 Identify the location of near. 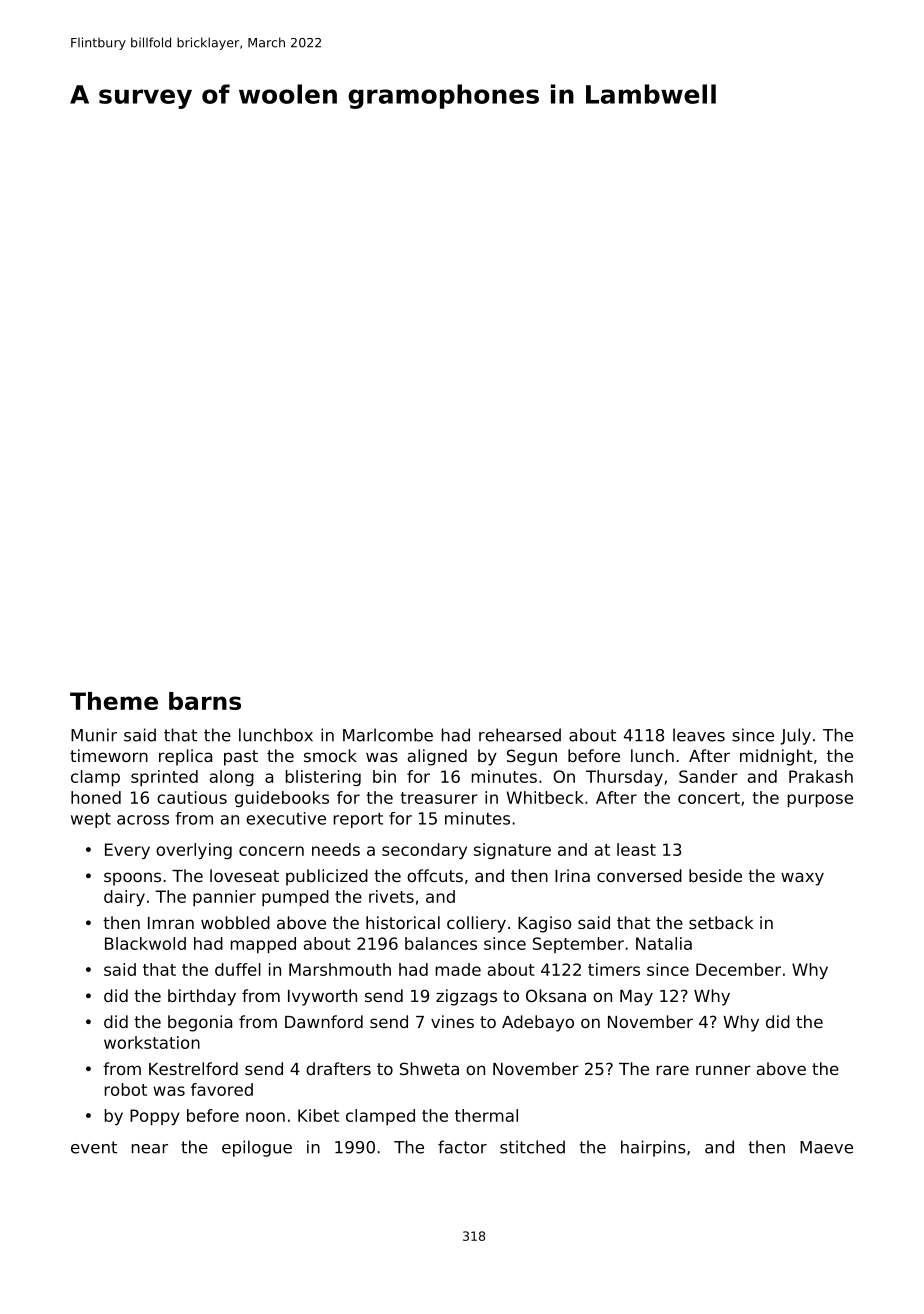
(150, 1149).
